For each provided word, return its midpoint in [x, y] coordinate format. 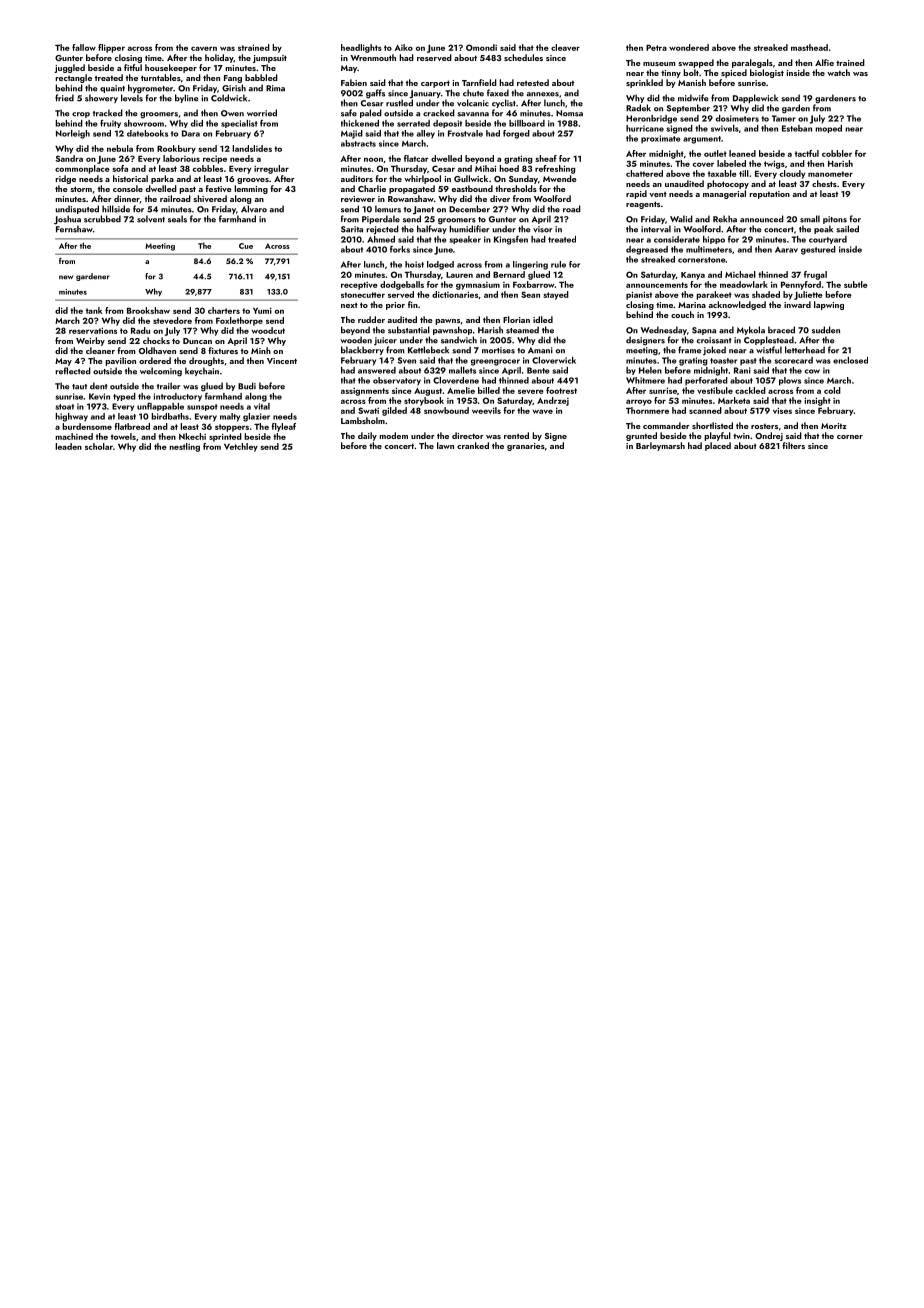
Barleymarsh [660, 446]
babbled [261, 77]
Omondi [481, 47]
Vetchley [241, 447]
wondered [689, 47]
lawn [445, 445]
